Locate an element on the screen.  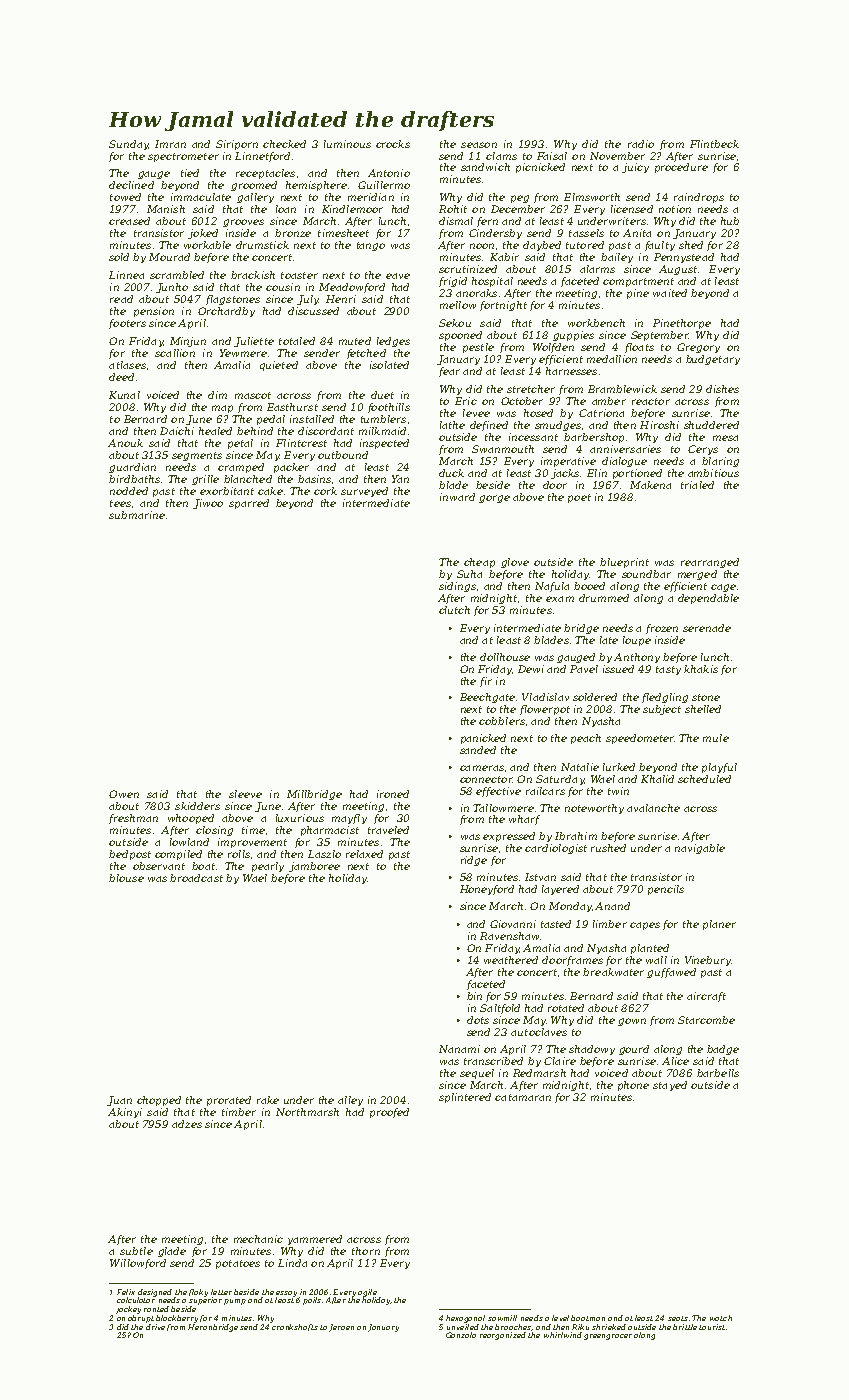
barbells is located at coordinates (718, 1073).
